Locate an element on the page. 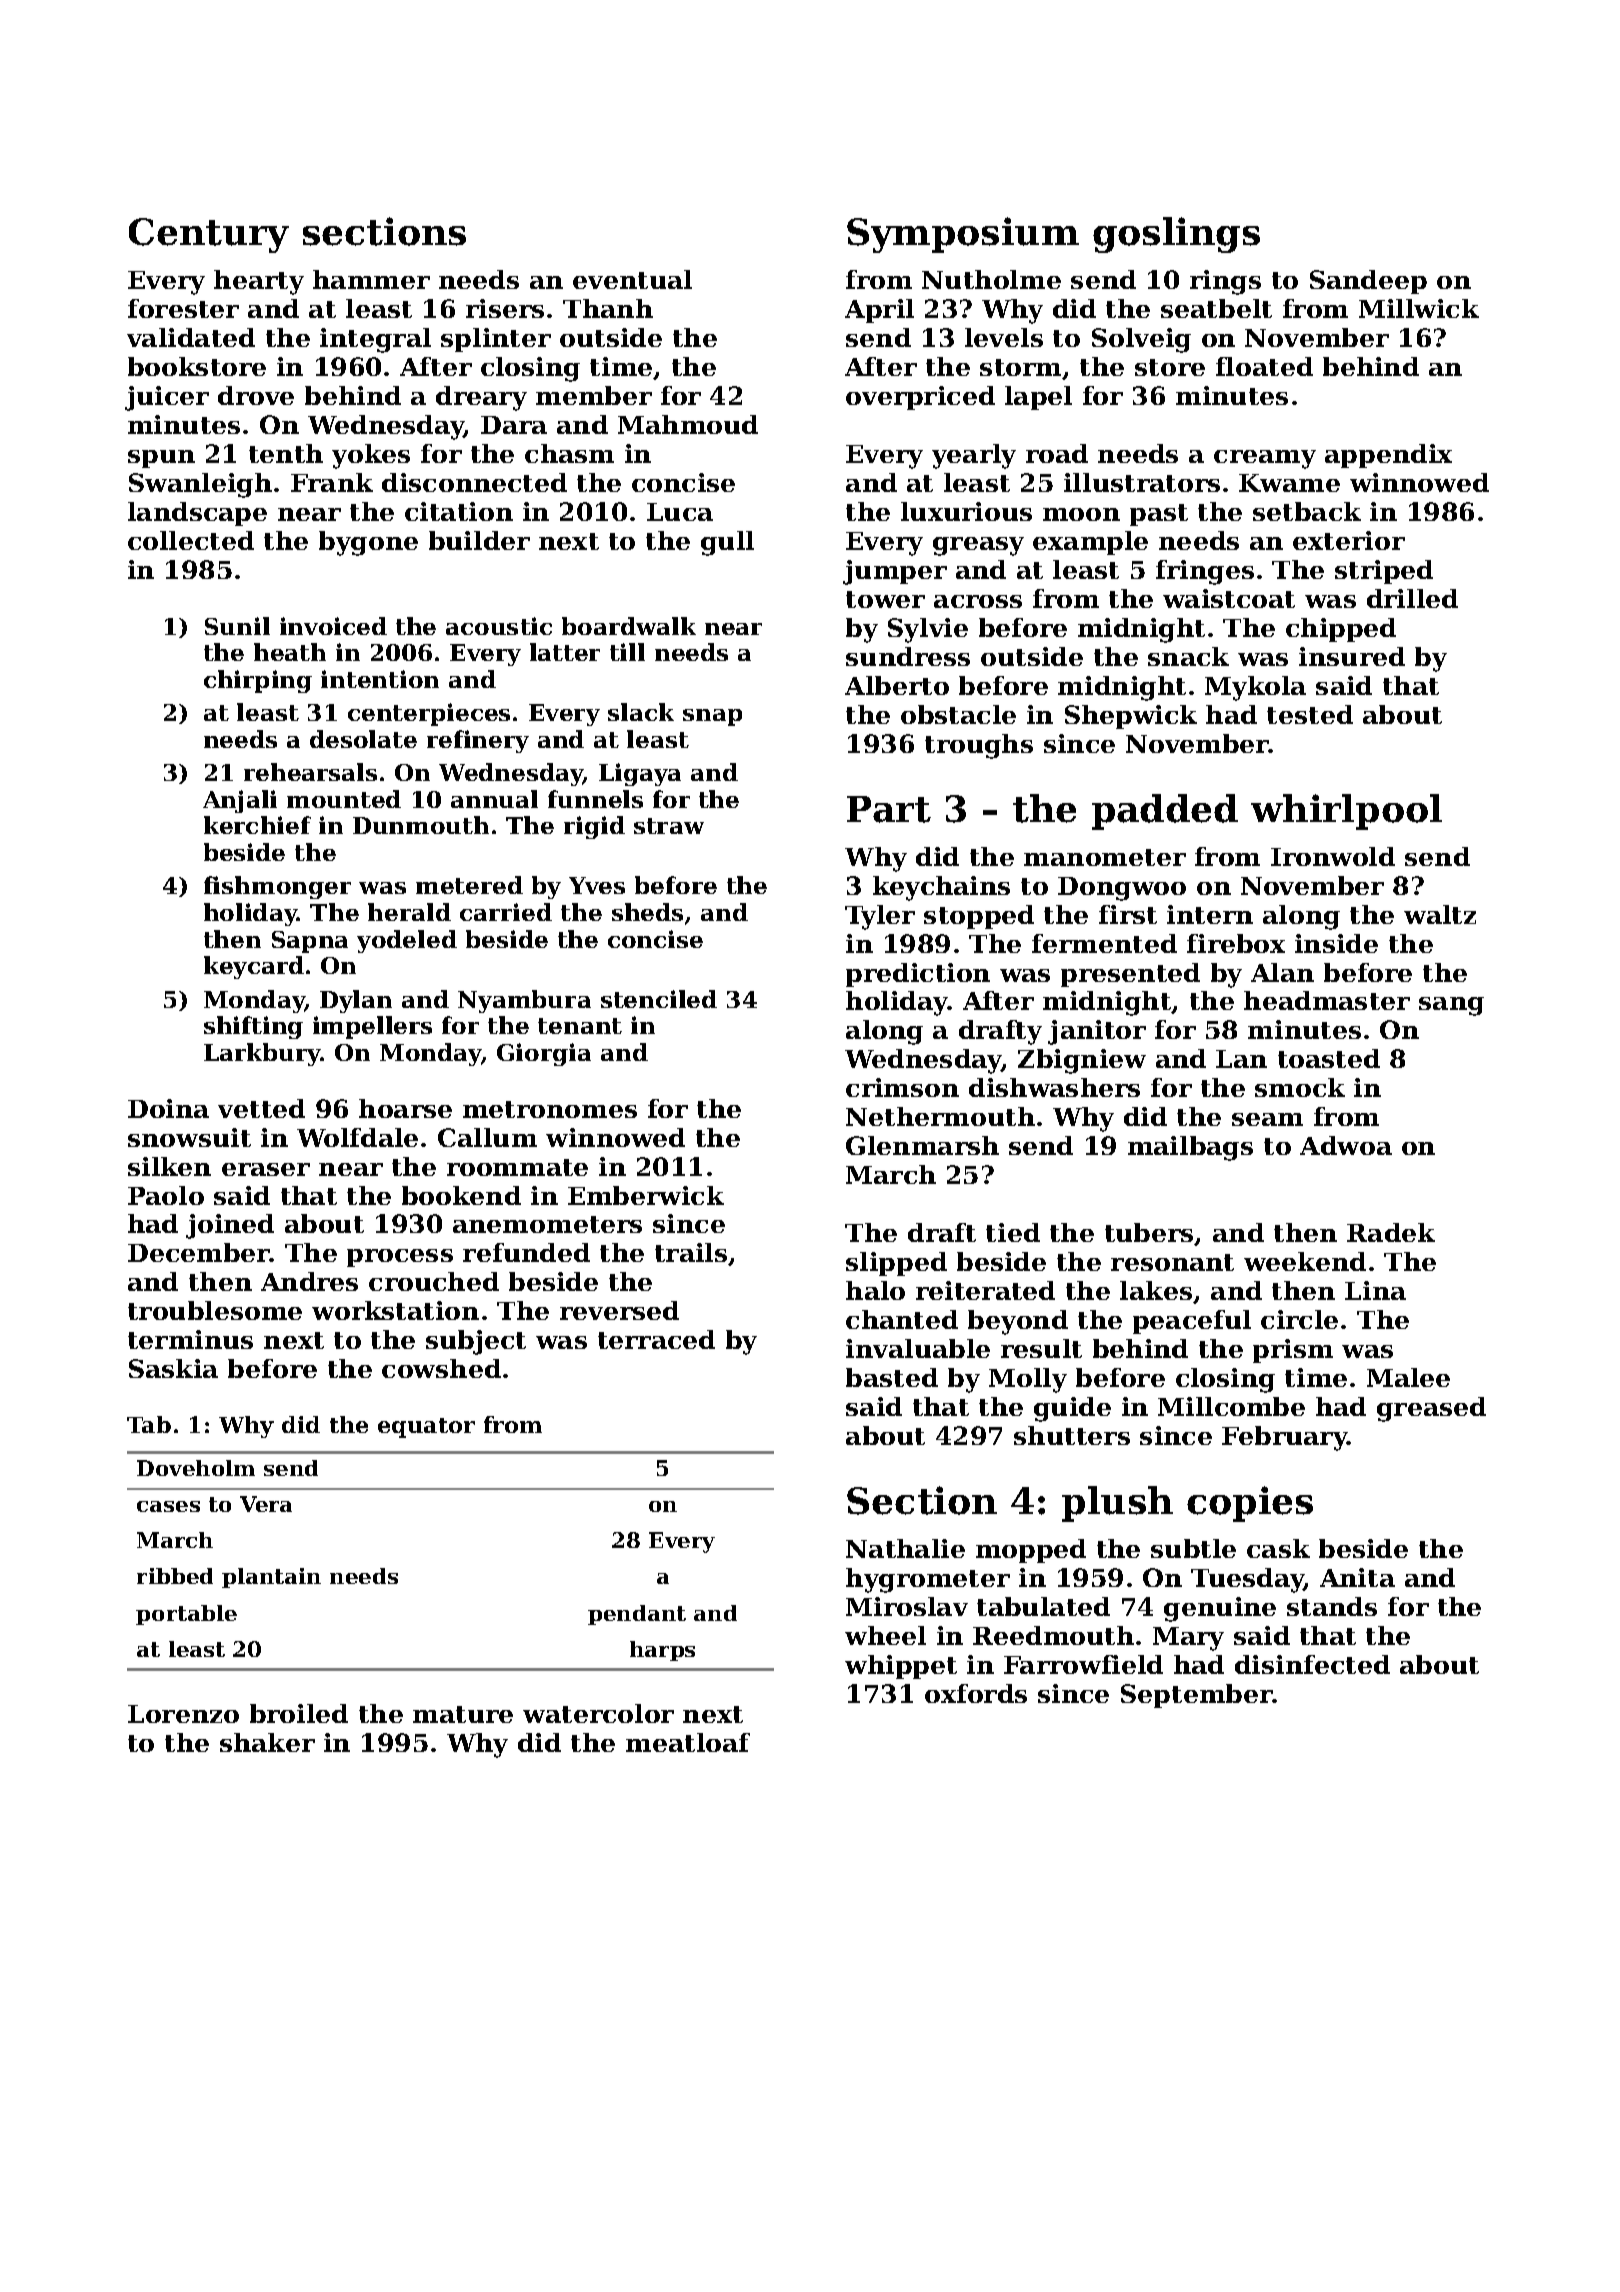  mature is located at coordinates (463, 1714).
